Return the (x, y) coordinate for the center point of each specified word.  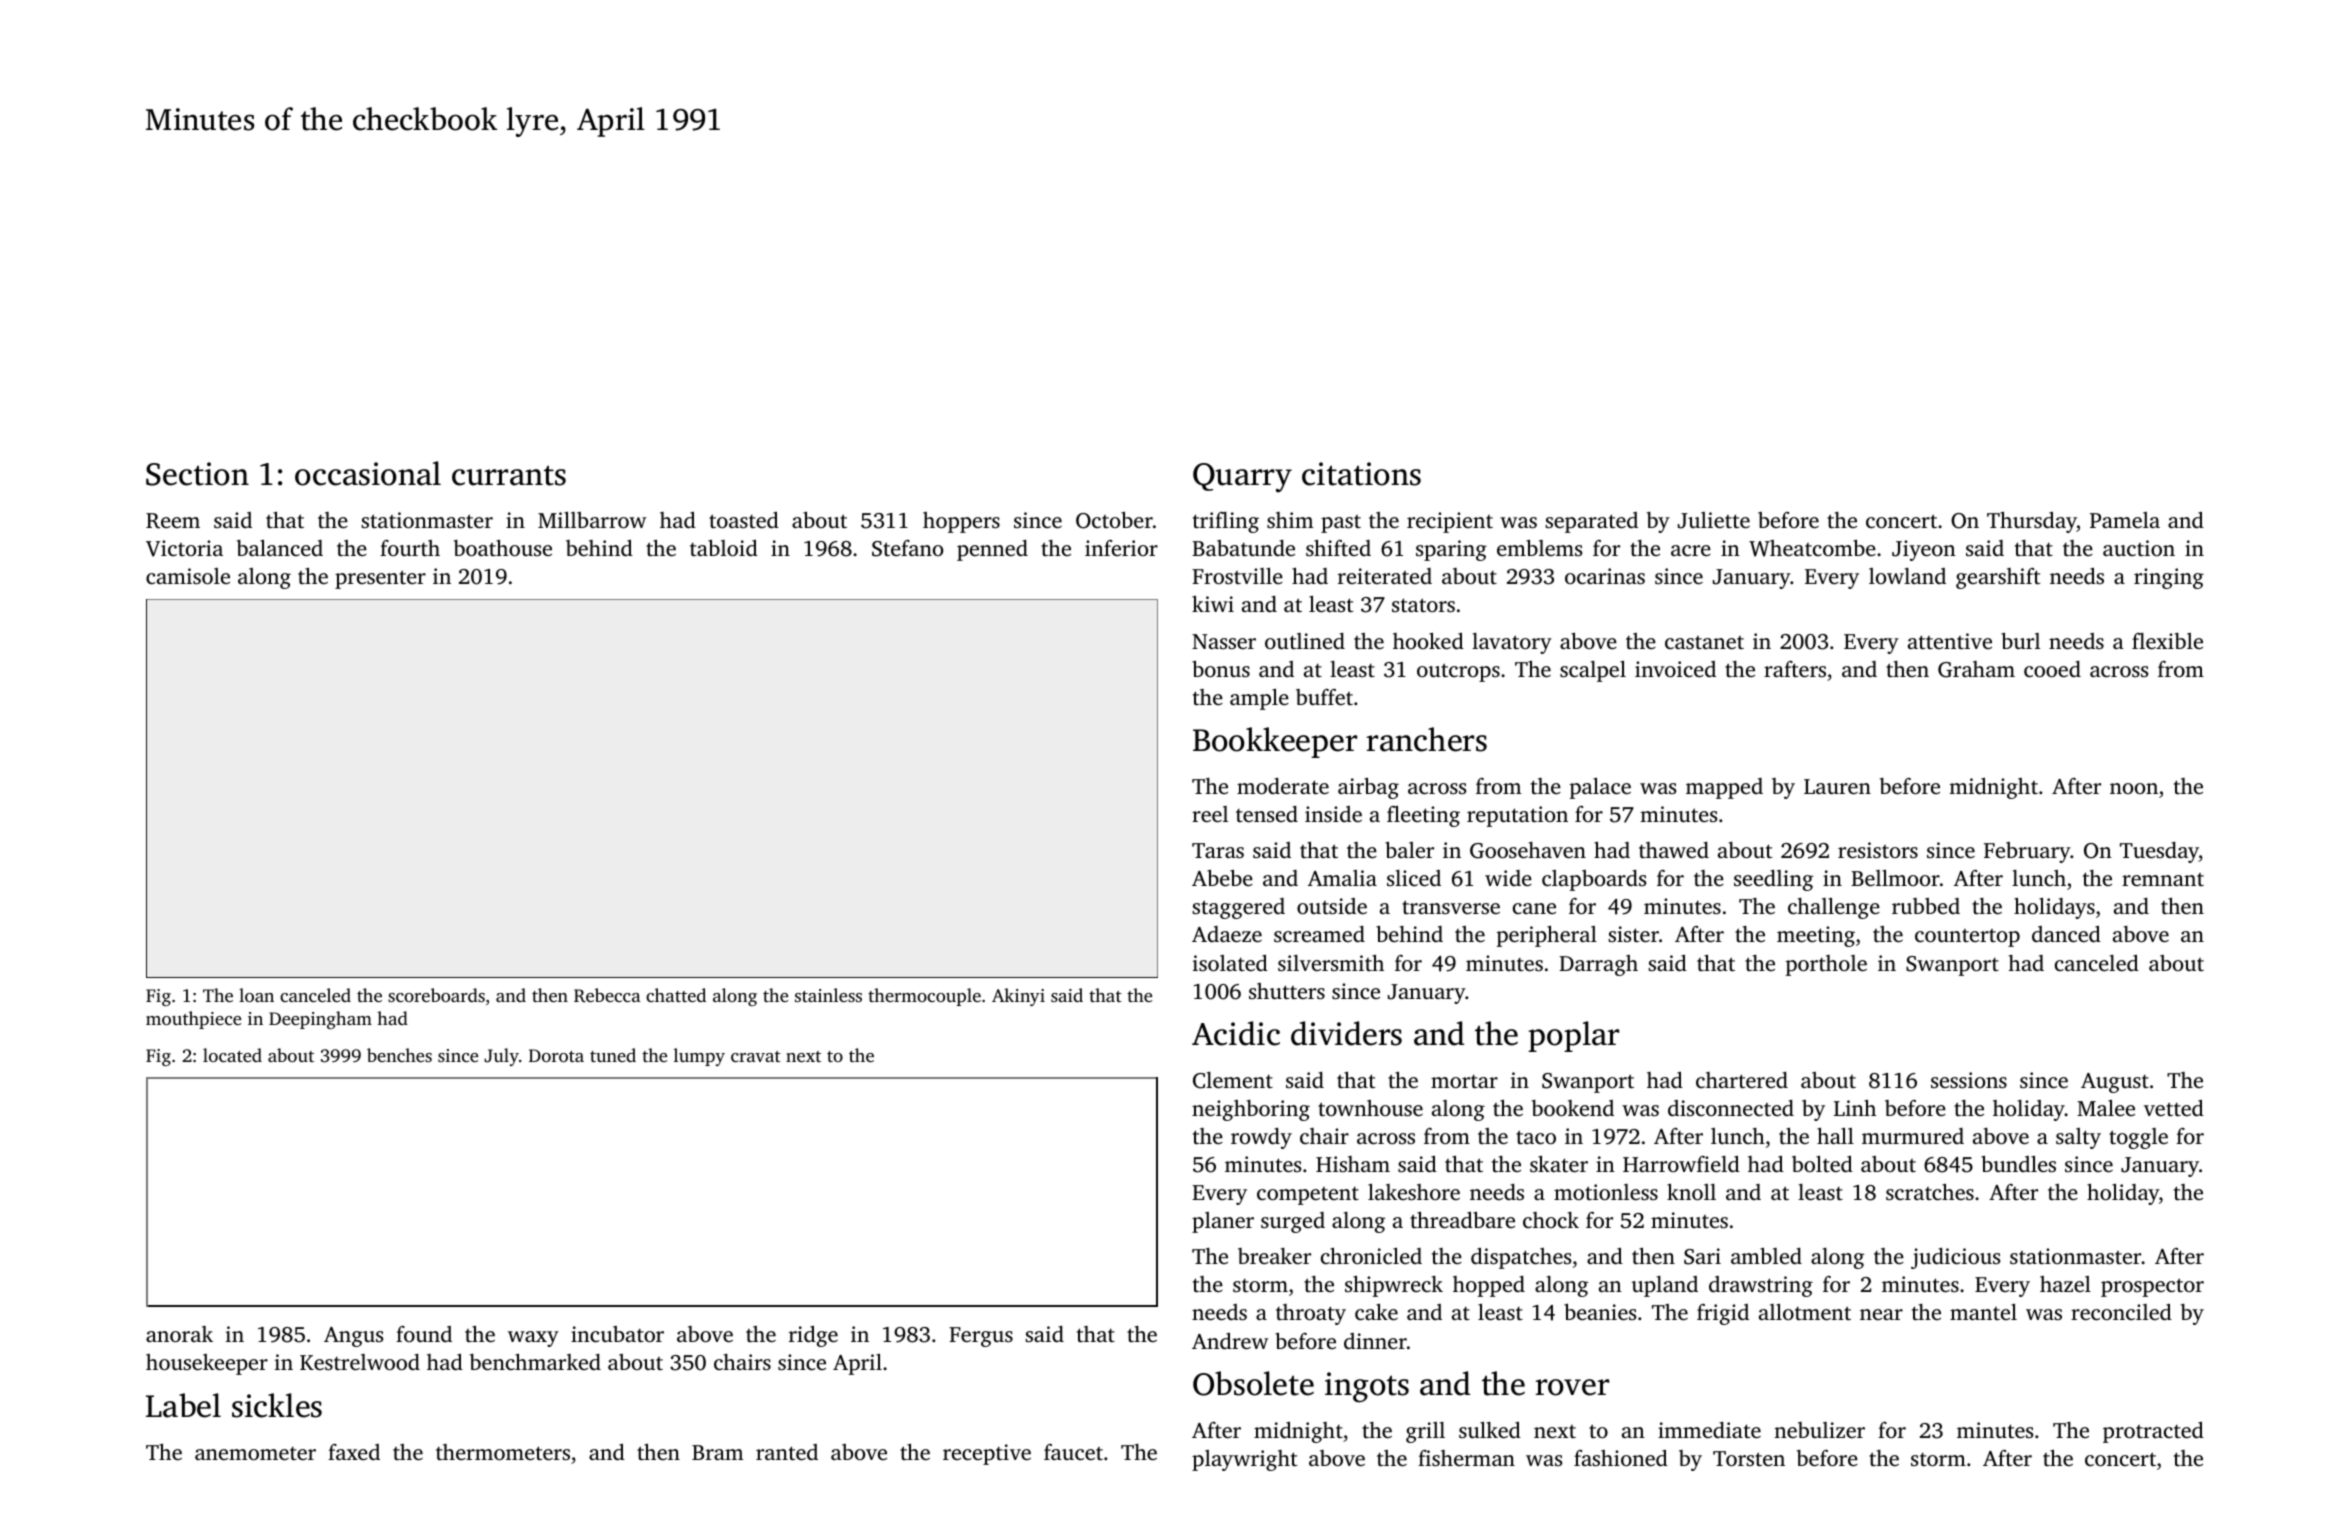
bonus (1221, 669)
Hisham (1353, 1164)
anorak (179, 1334)
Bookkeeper (1275, 742)
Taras (1218, 850)
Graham (1976, 669)
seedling (1773, 880)
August (2115, 1083)
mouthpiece (193, 1020)
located (232, 1055)
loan (256, 995)
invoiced (1675, 669)
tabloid (724, 548)
